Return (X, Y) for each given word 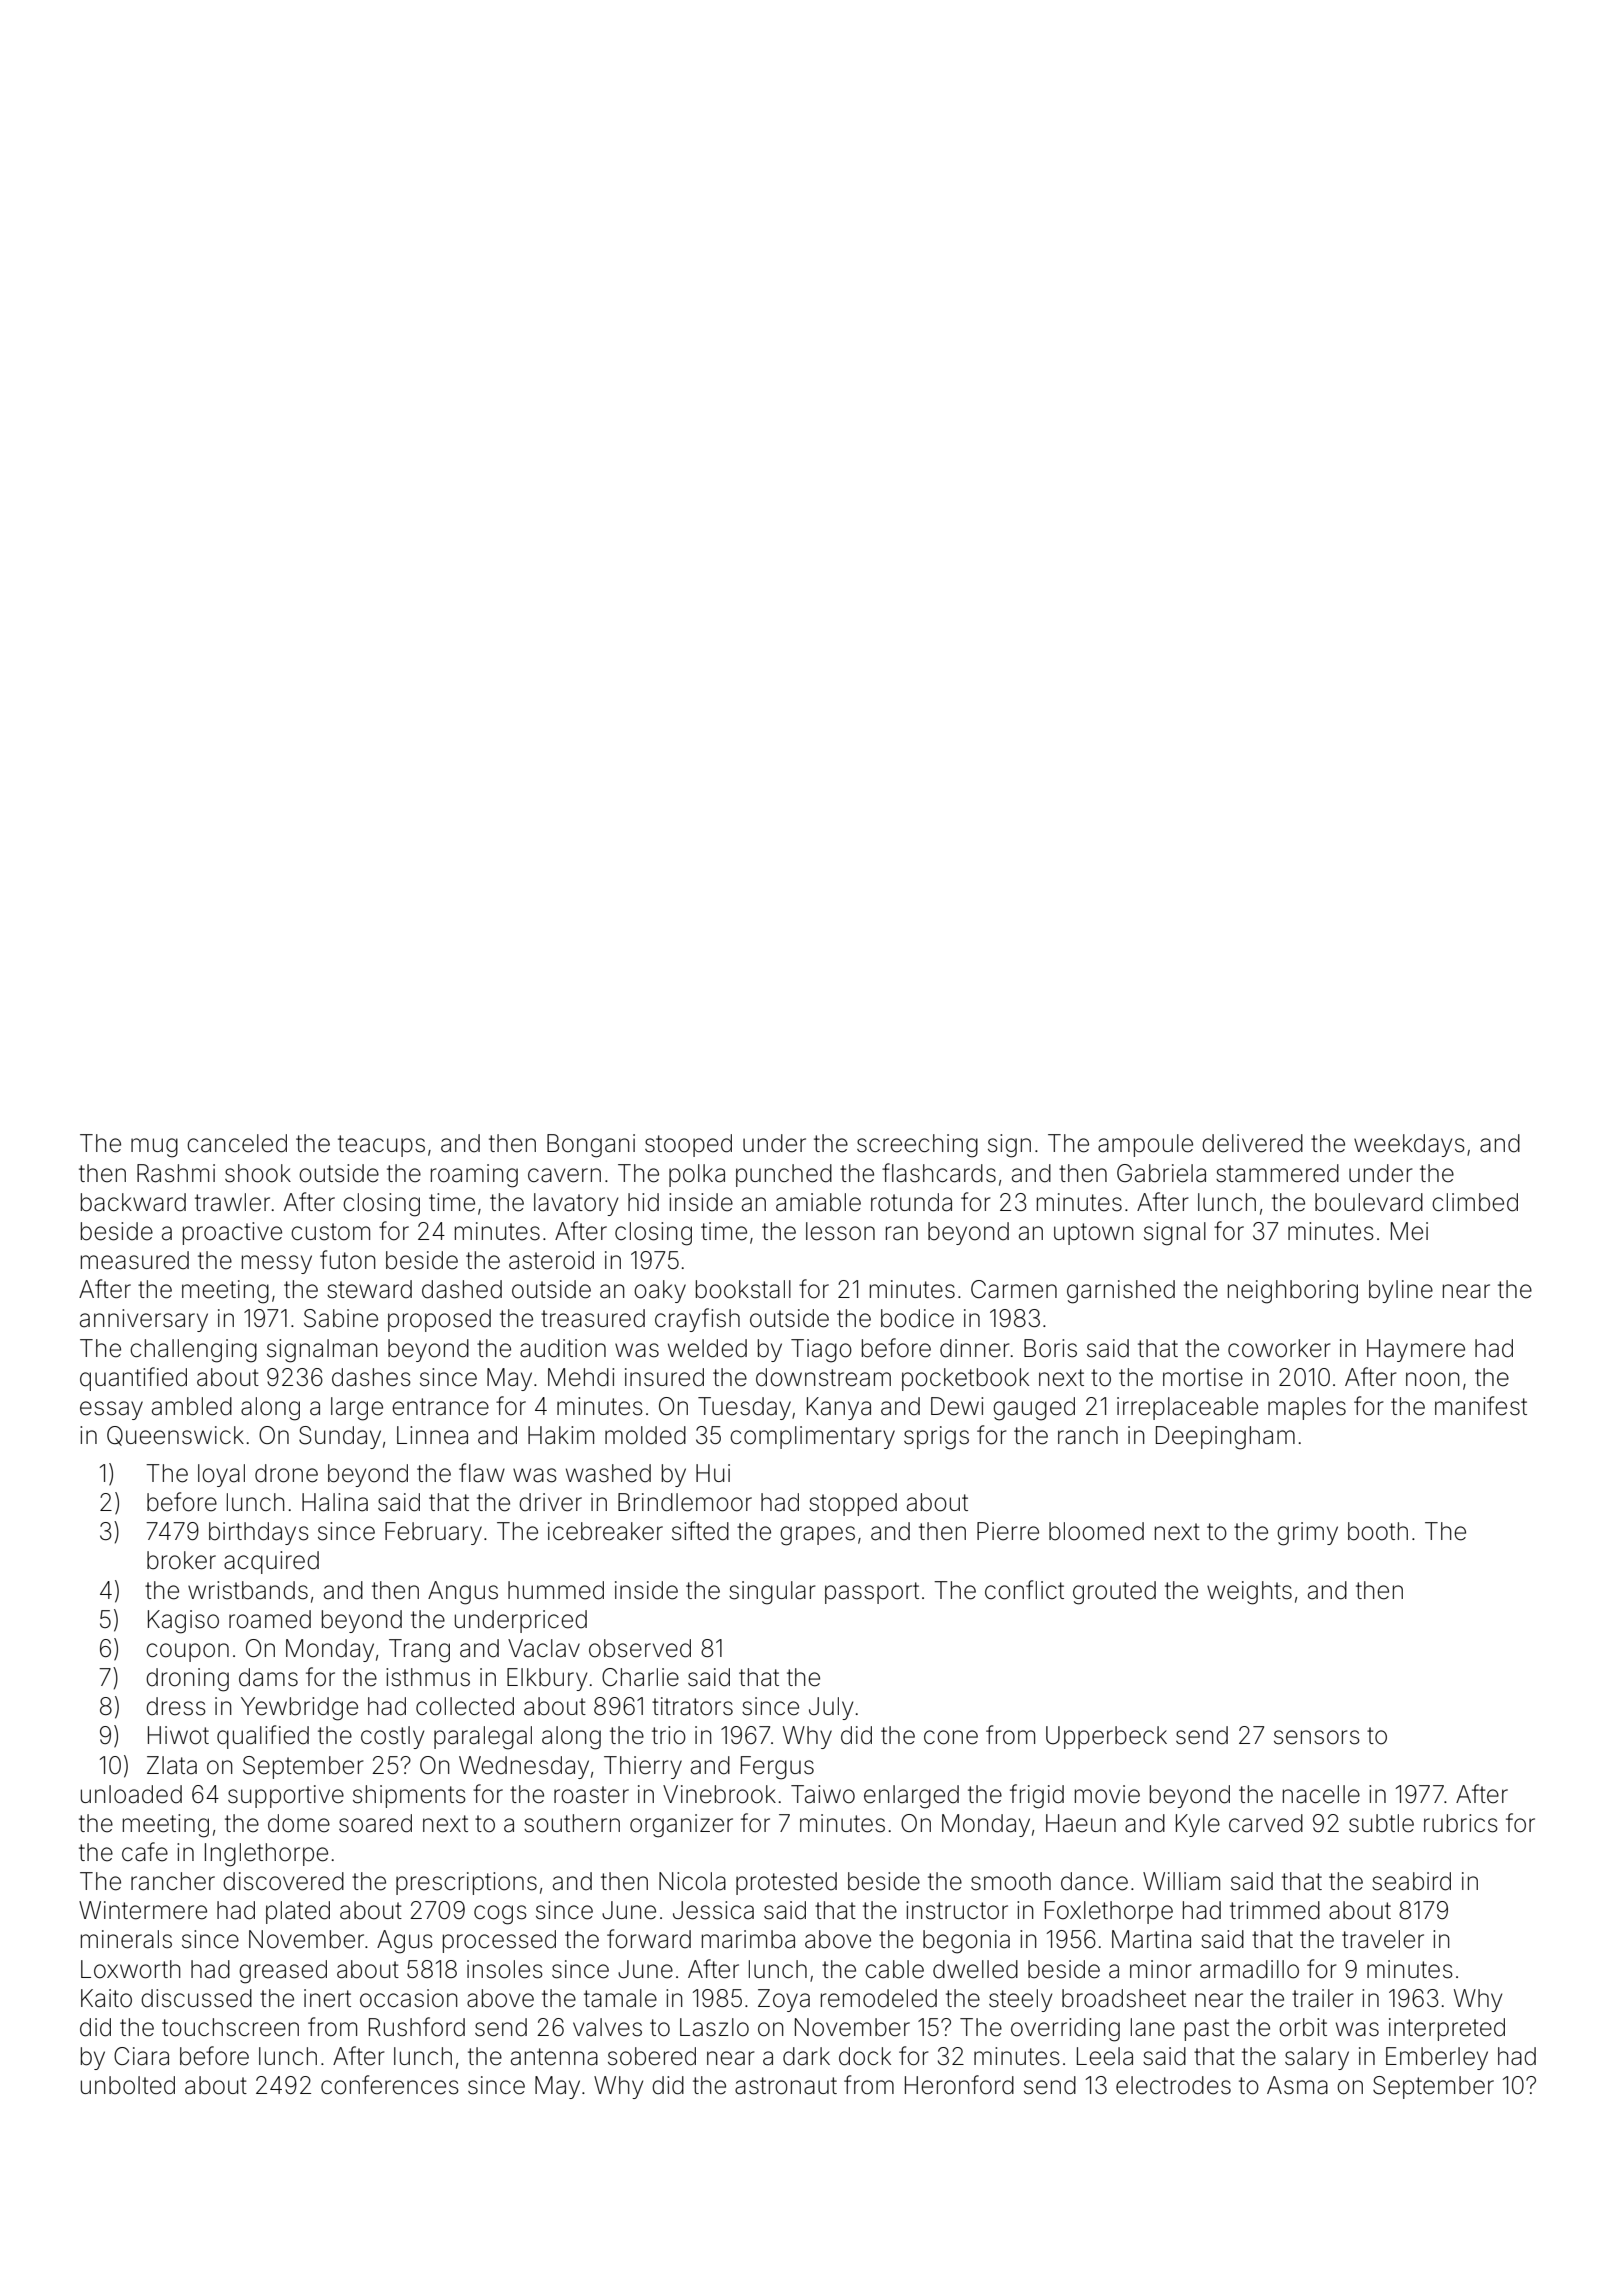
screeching (917, 1146)
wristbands (248, 1590)
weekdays (1409, 1145)
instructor (957, 1910)
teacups (381, 1146)
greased (283, 1972)
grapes (817, 1536)
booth (1378, 1531)
